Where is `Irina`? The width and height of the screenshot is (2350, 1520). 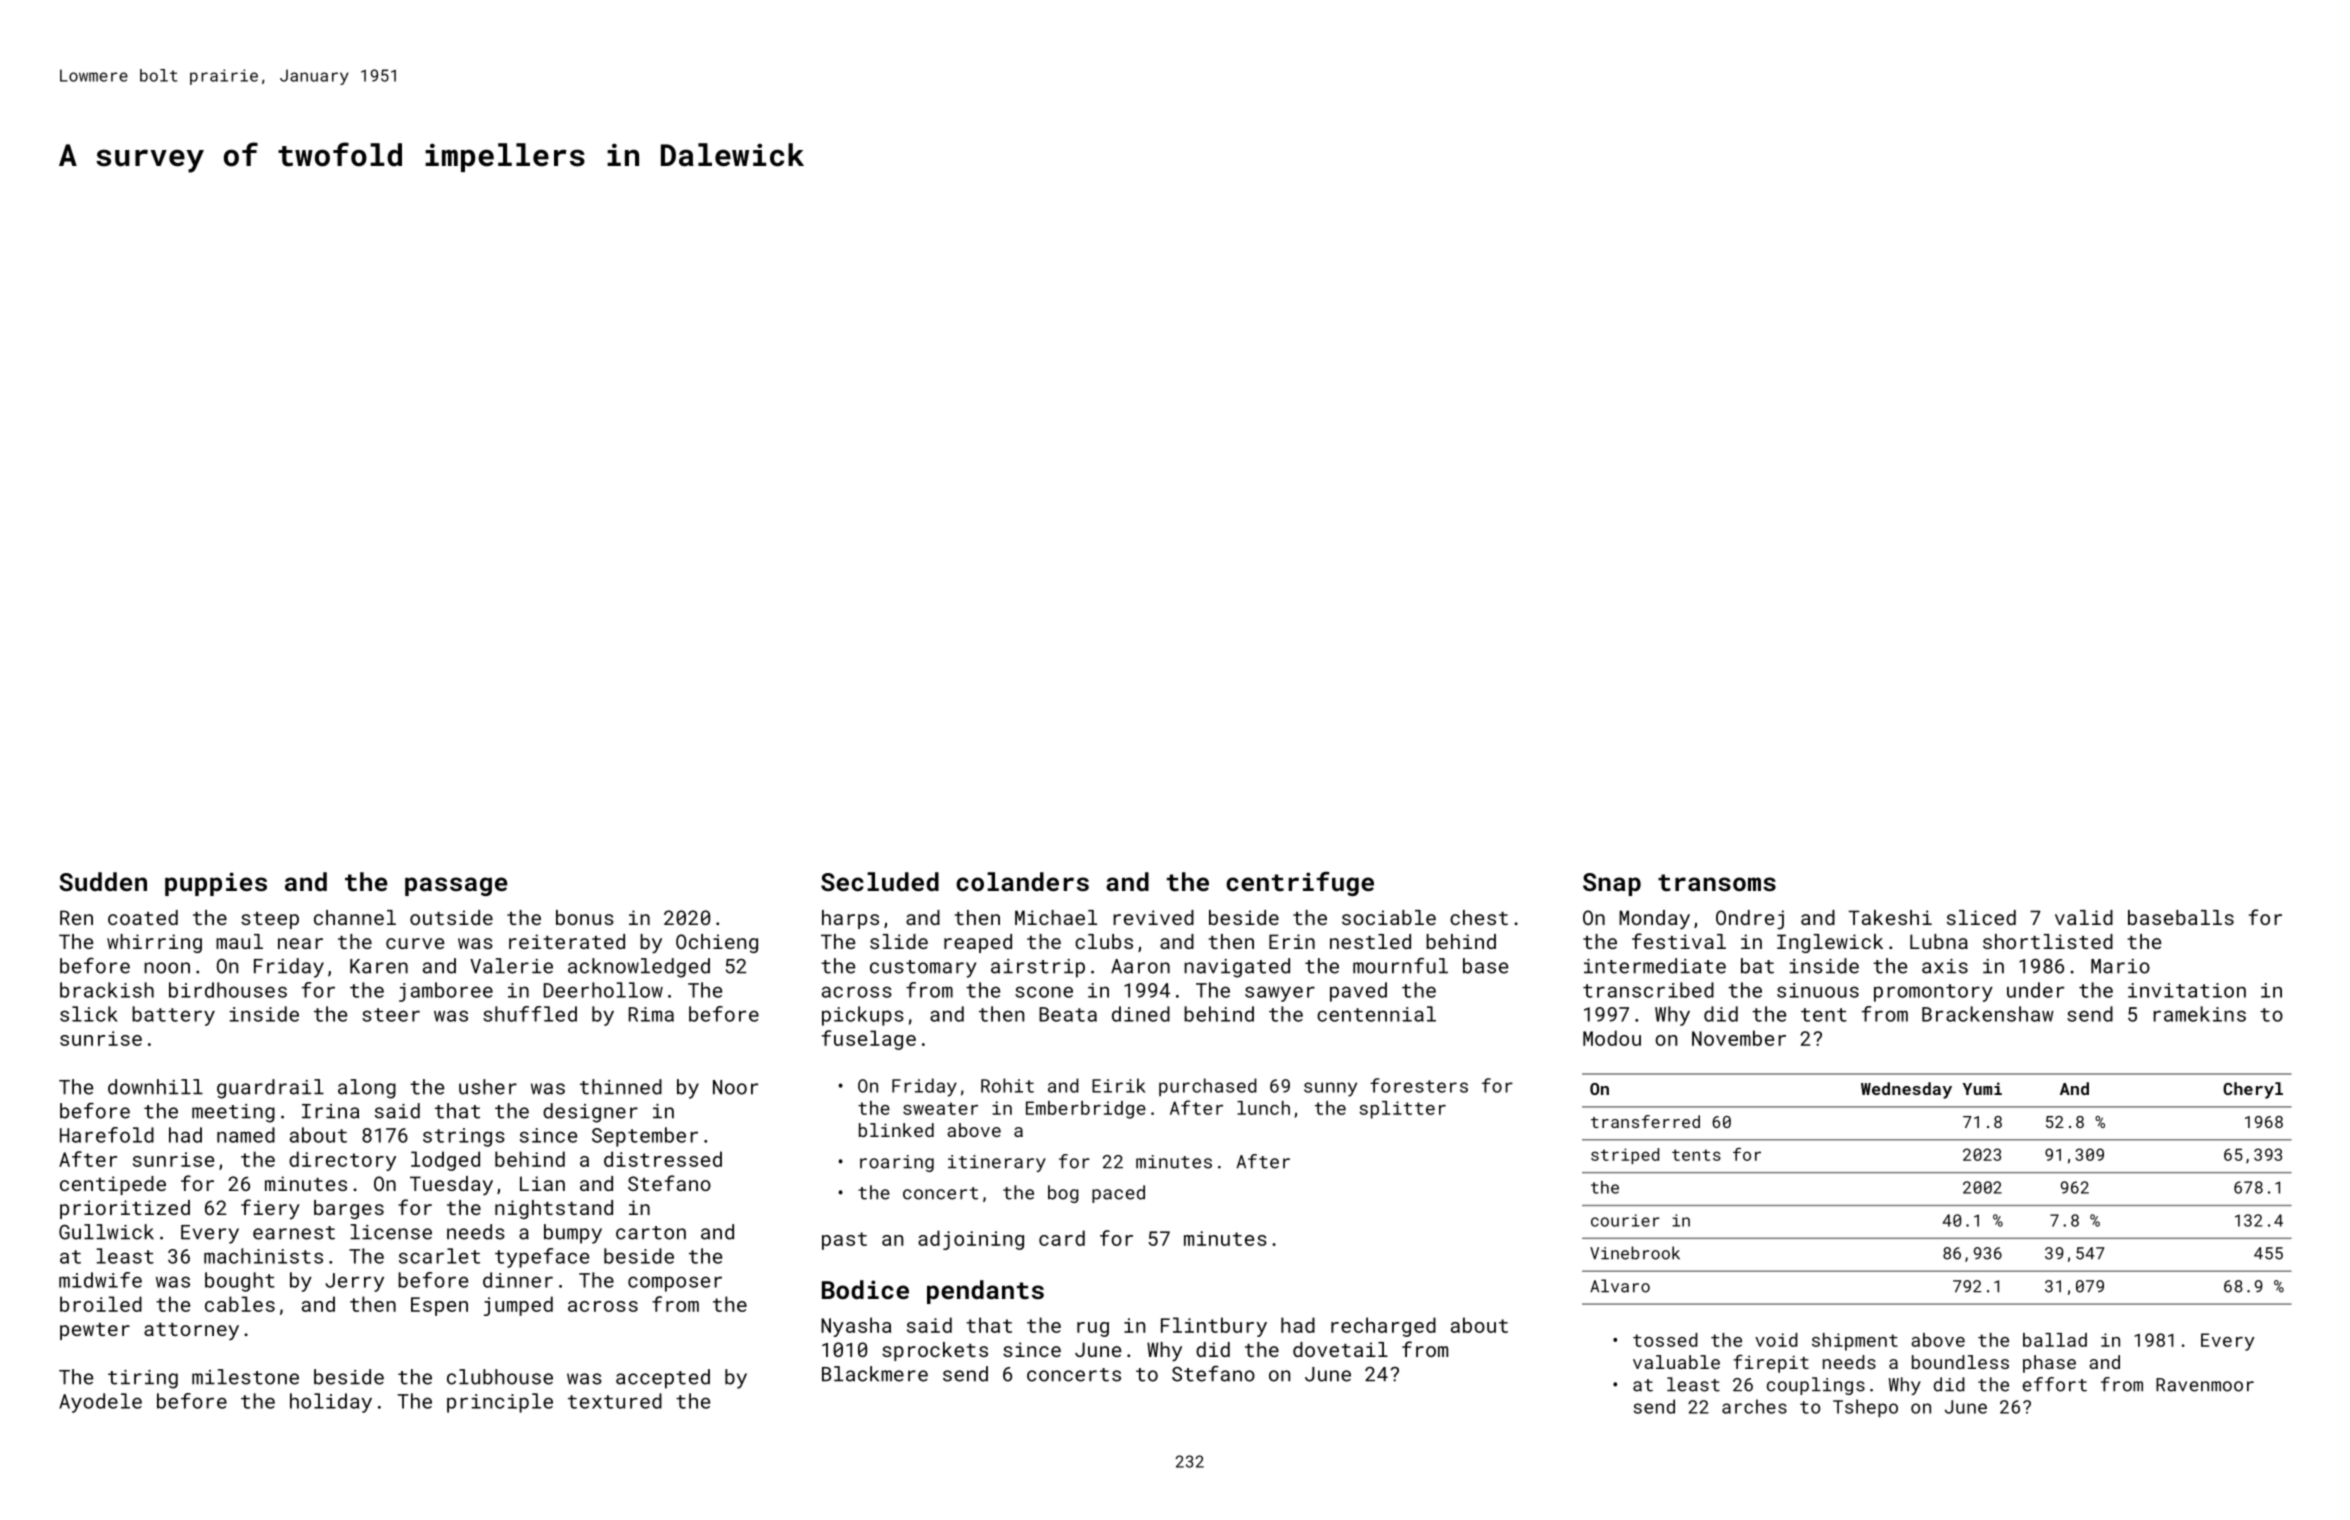
Irina is located at coordinates (330, 1111).
